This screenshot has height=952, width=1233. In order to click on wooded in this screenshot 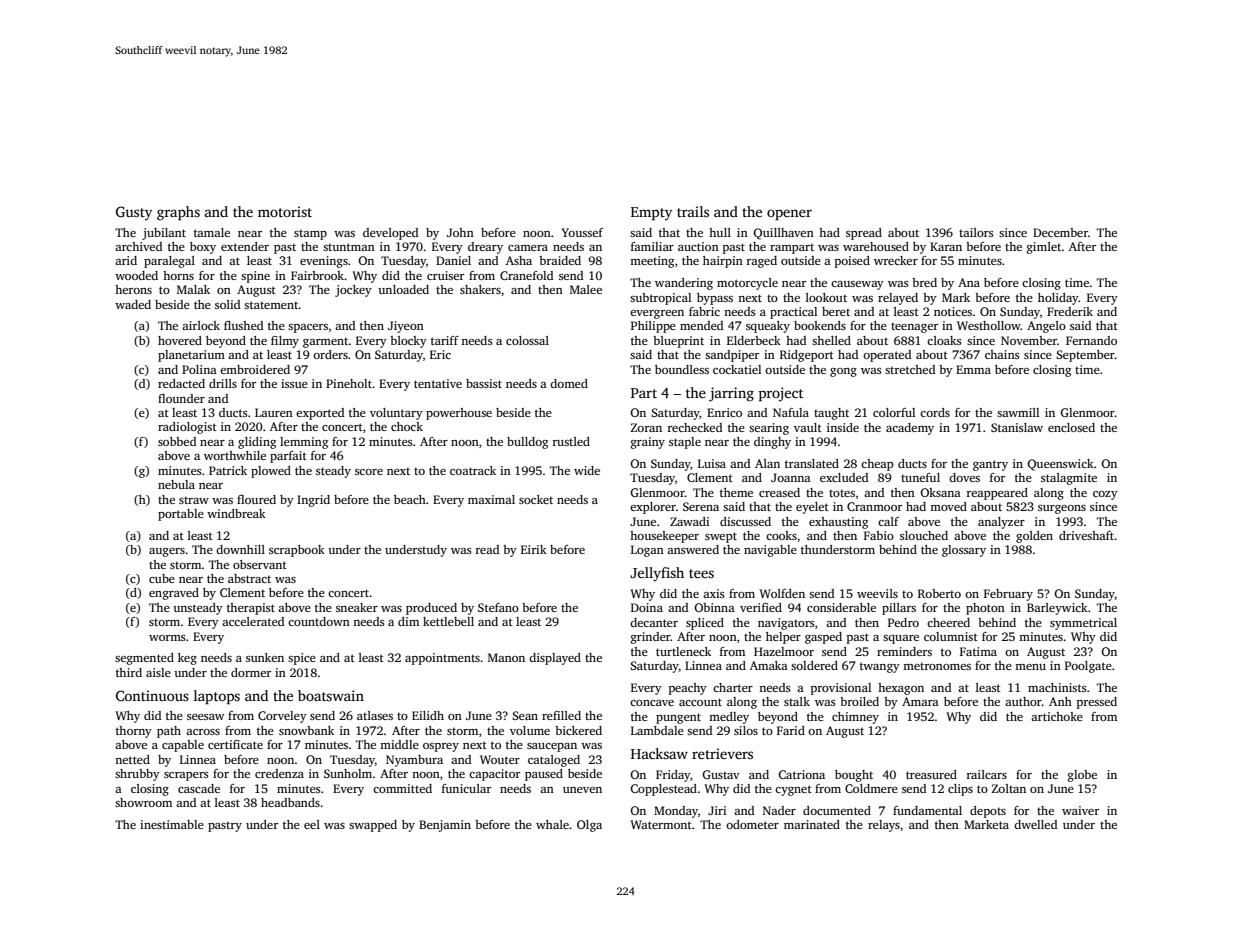, I will do `click(136, 275)`.
